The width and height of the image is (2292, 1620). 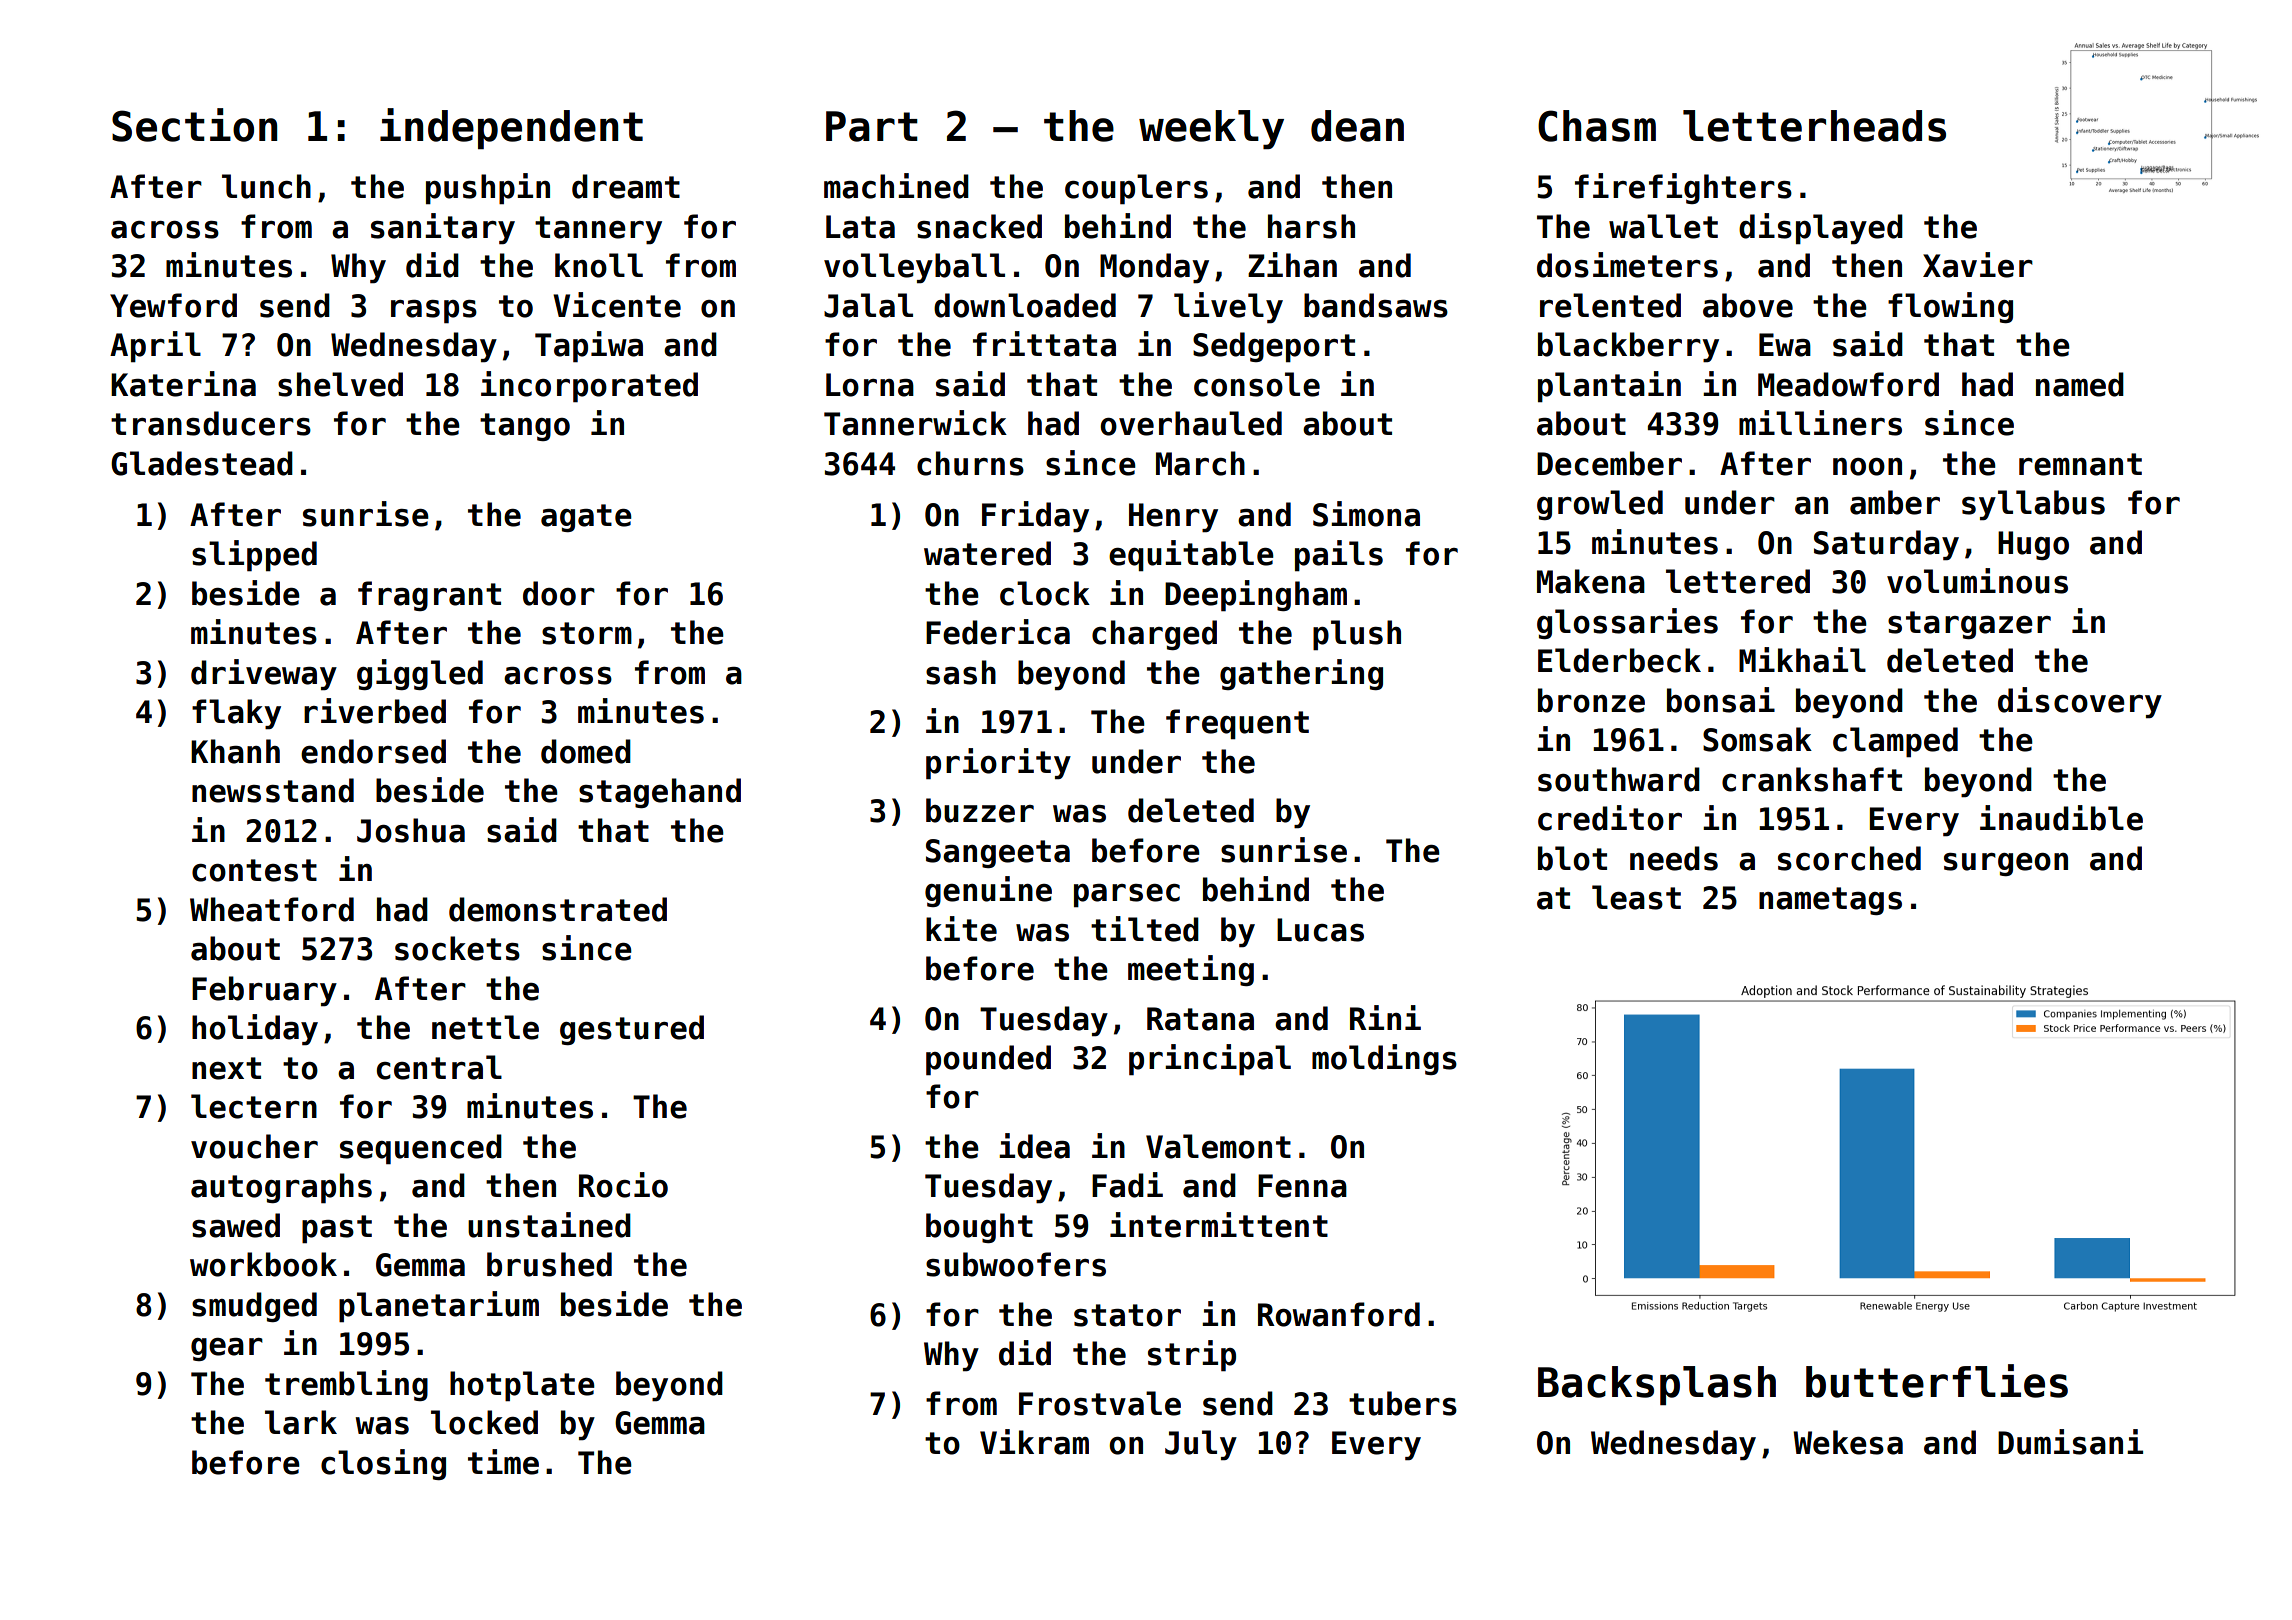 I want to click on remnant, so click(x=2080, y=464).
